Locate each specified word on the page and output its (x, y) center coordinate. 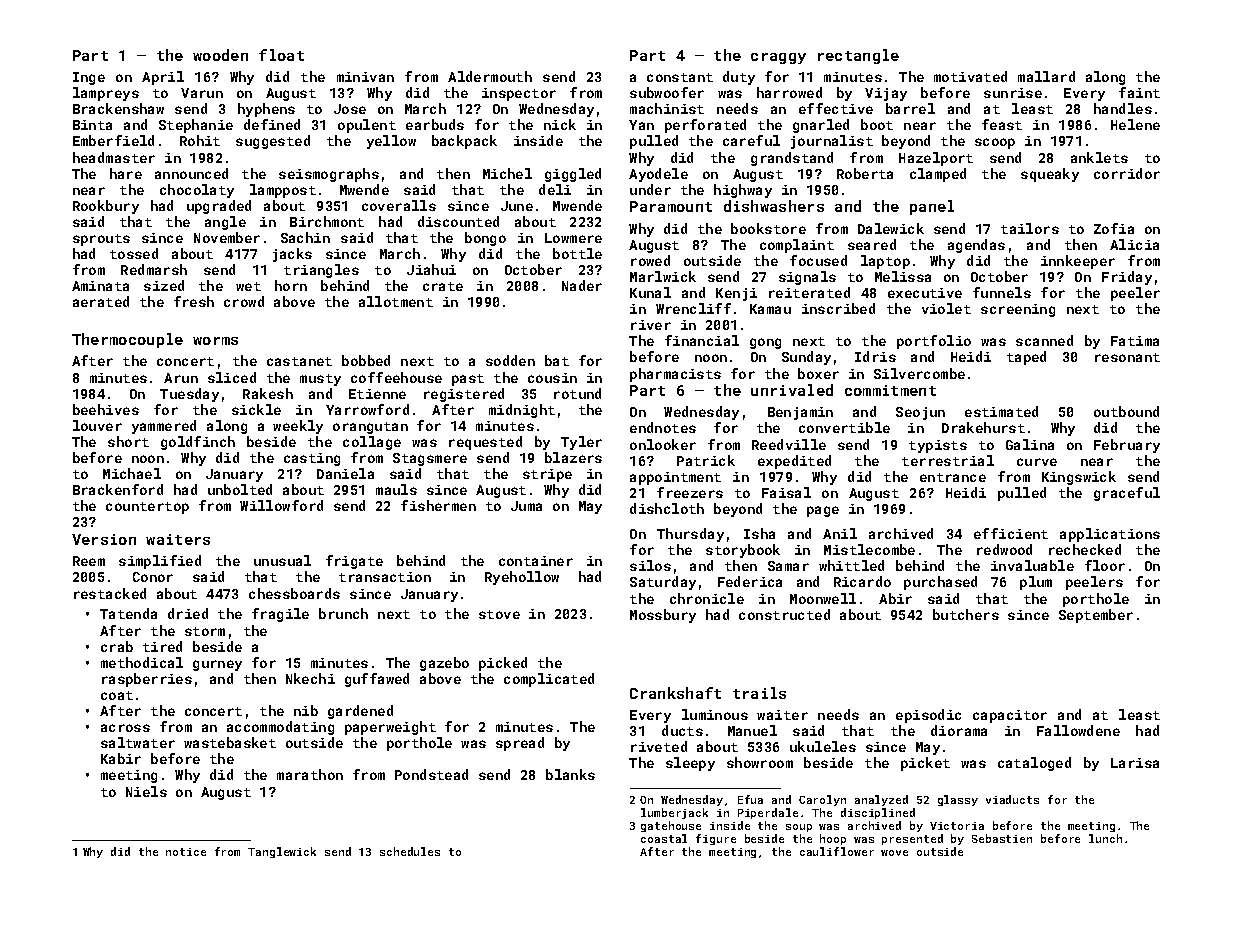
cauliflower (837, 851)
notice (186, 852)
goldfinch (198, 443)
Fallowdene (1078, 730)
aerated (101, 301)
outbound (1126, 411)
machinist (667, 108)
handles (1123, 108)
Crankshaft (675, 693)
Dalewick (891, 228)
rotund (577, 393)
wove (894, 853)
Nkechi (310, 678)
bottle (577, 253)
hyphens (266, 110)
